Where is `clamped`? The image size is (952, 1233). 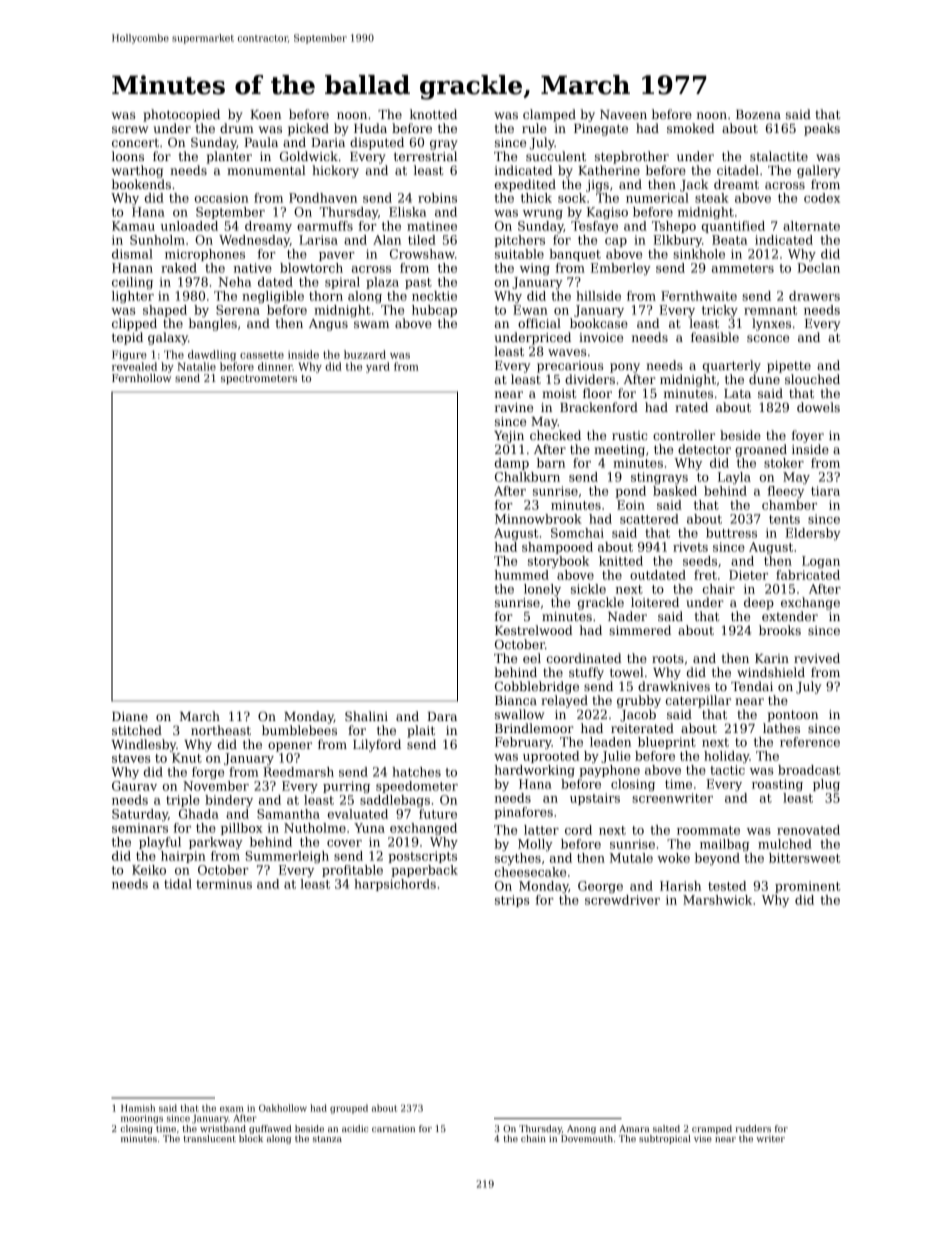
clamped is located at coordinates (549, 115).
